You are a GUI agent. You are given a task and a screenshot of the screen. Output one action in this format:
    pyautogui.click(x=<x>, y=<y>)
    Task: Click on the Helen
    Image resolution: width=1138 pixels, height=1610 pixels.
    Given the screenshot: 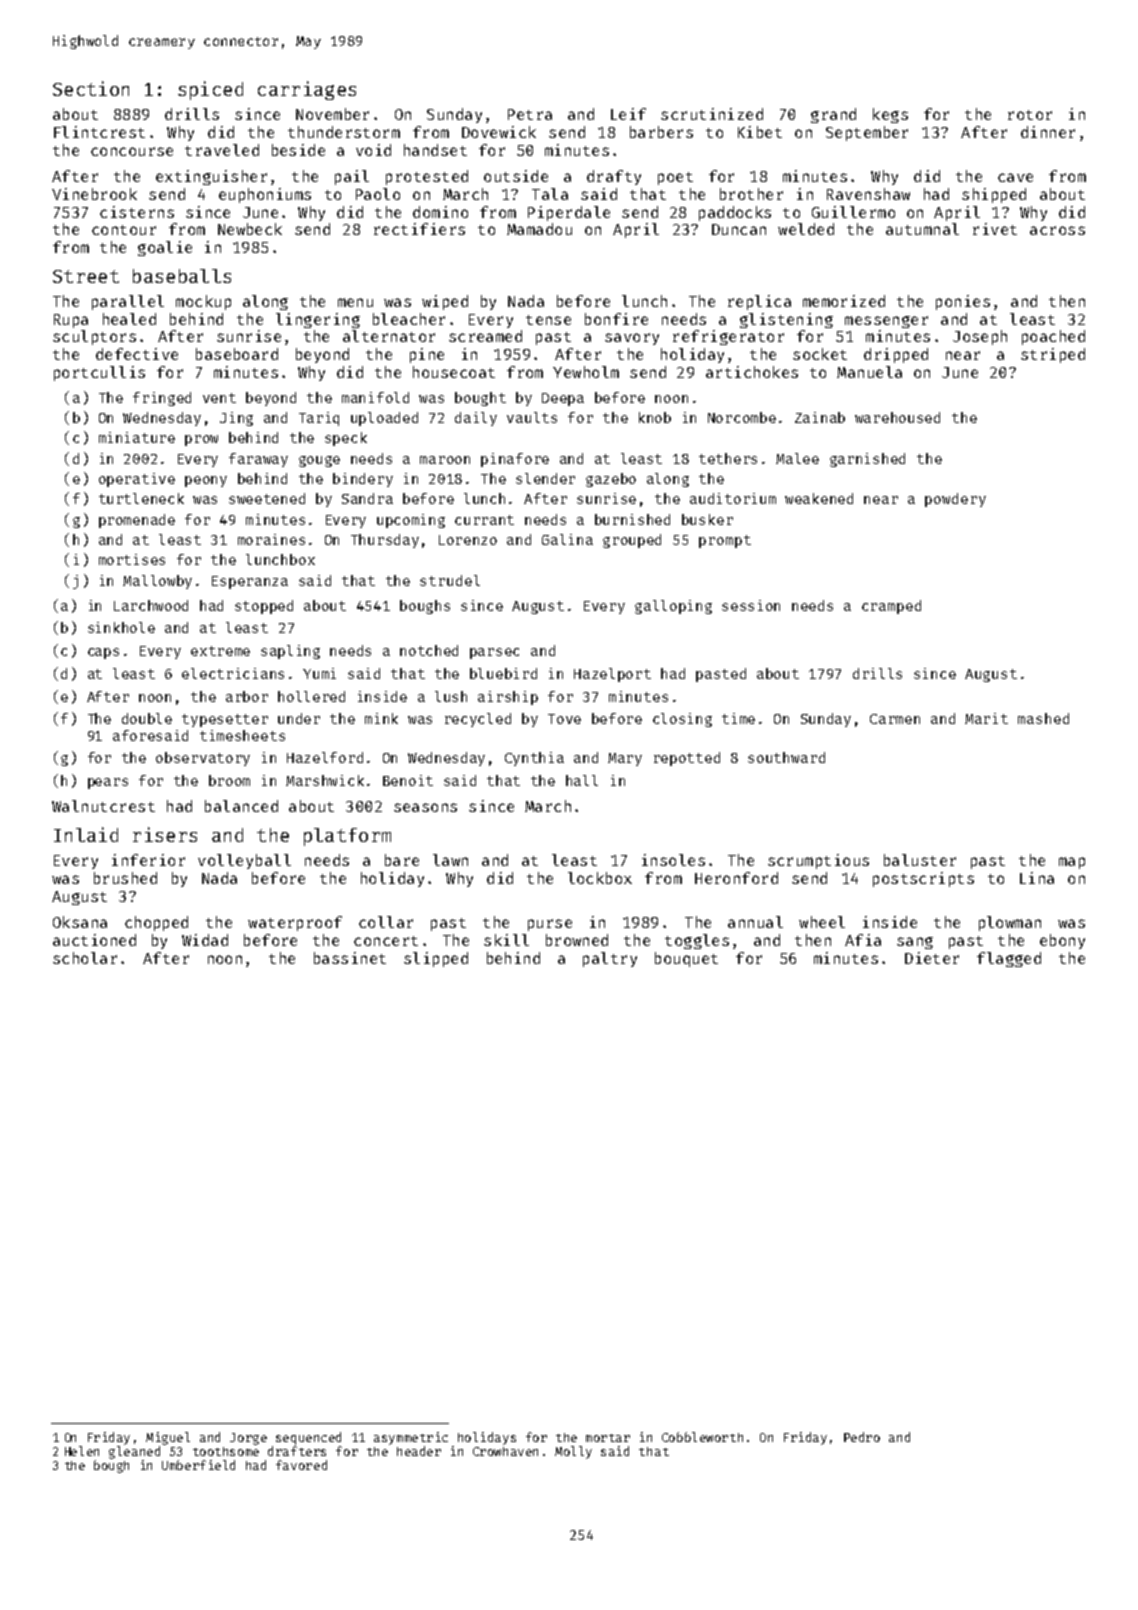 What is the action you would take?
    pyautogui.click(x=82, y=1451)
